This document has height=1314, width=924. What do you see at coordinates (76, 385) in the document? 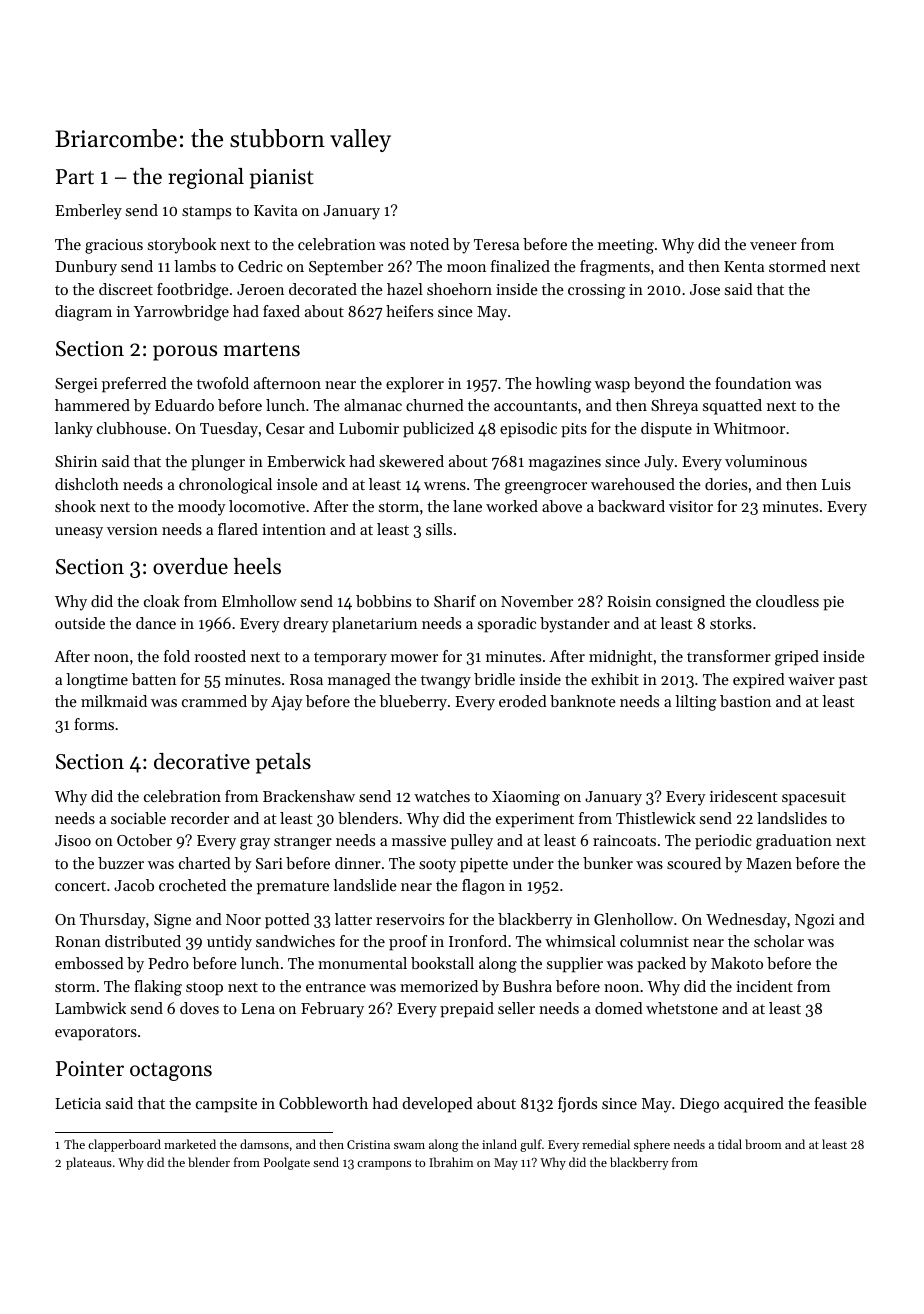
I see `Sergei` at bounding box center [76, 385].
